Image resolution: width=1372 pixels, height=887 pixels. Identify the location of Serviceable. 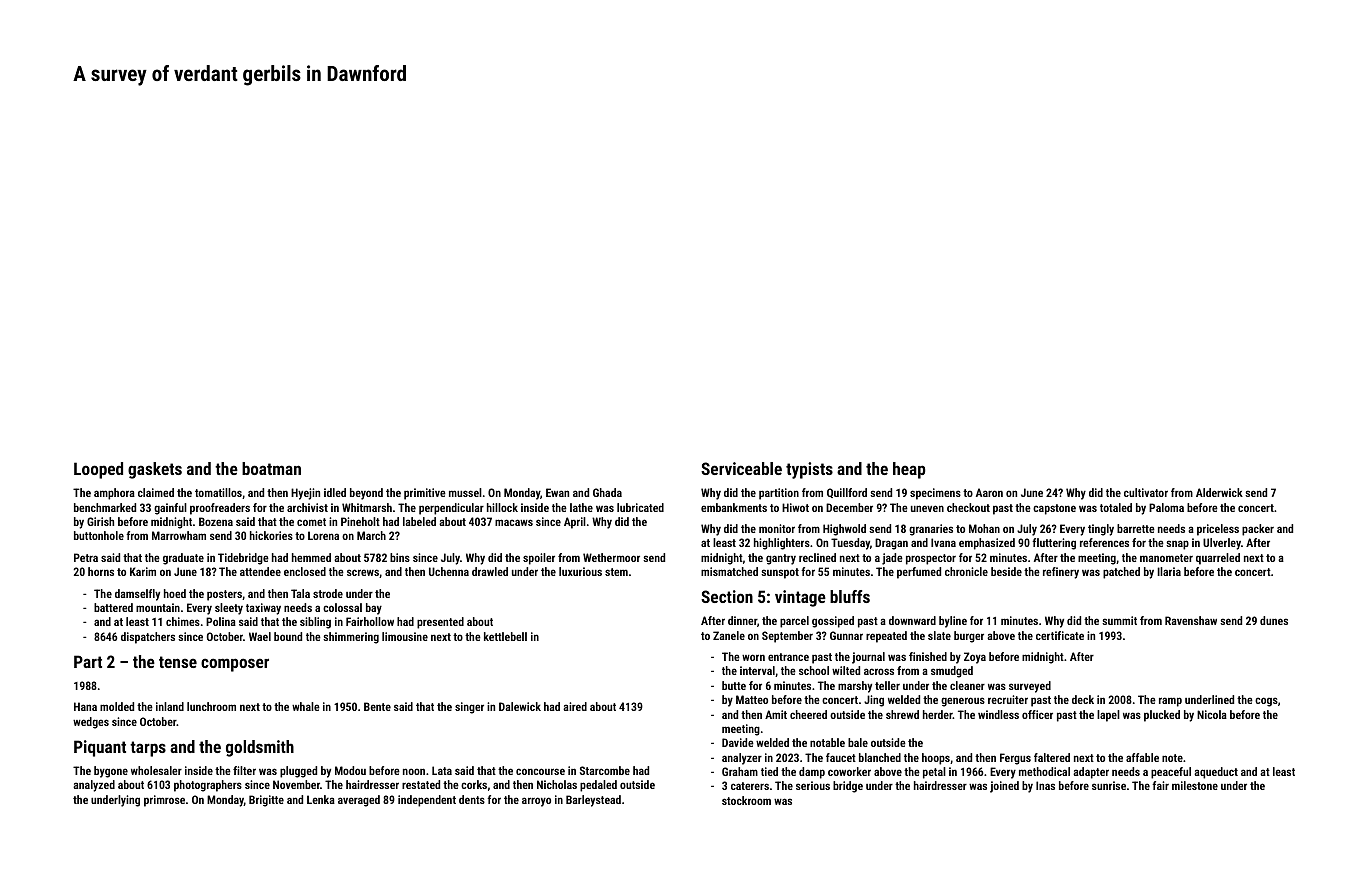
(741, 468).
